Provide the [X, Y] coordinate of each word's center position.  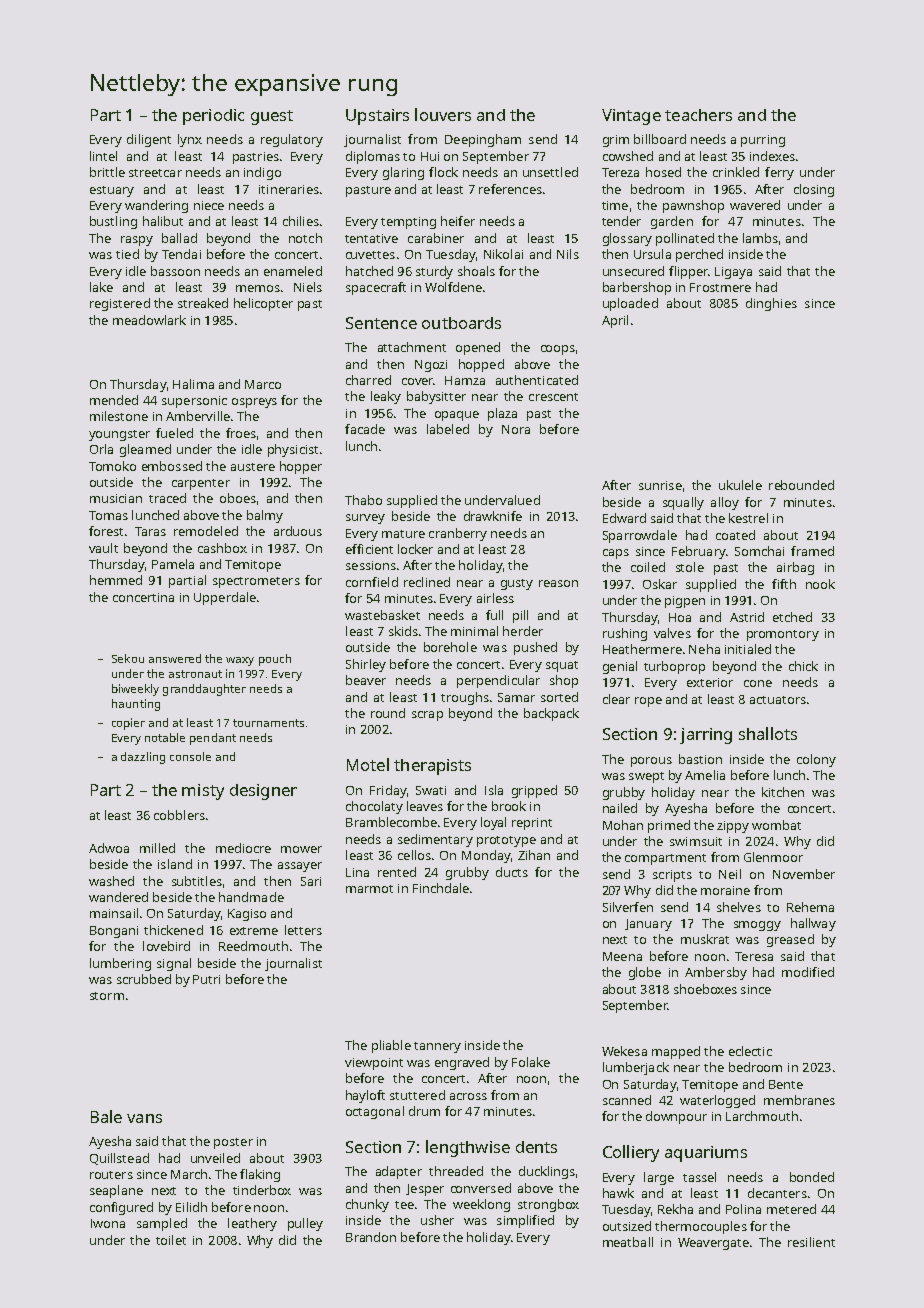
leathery [252, 1224]
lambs [760, 238]
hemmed [116, 580]
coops [558, 350]
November [804, 874]
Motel [368, 764]
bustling [113, 222]
